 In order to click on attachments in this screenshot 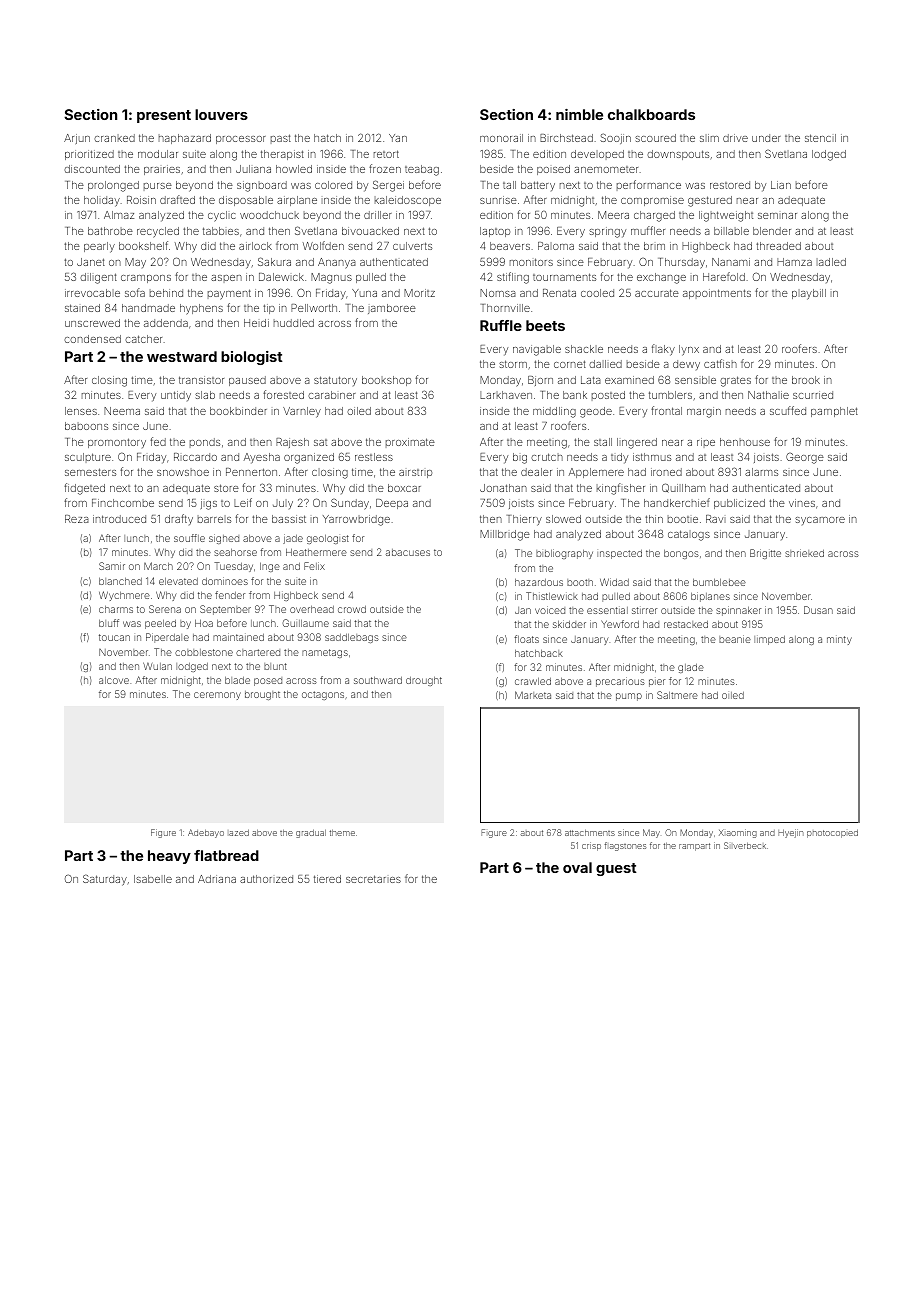, I will do `click(590, 832)`.
